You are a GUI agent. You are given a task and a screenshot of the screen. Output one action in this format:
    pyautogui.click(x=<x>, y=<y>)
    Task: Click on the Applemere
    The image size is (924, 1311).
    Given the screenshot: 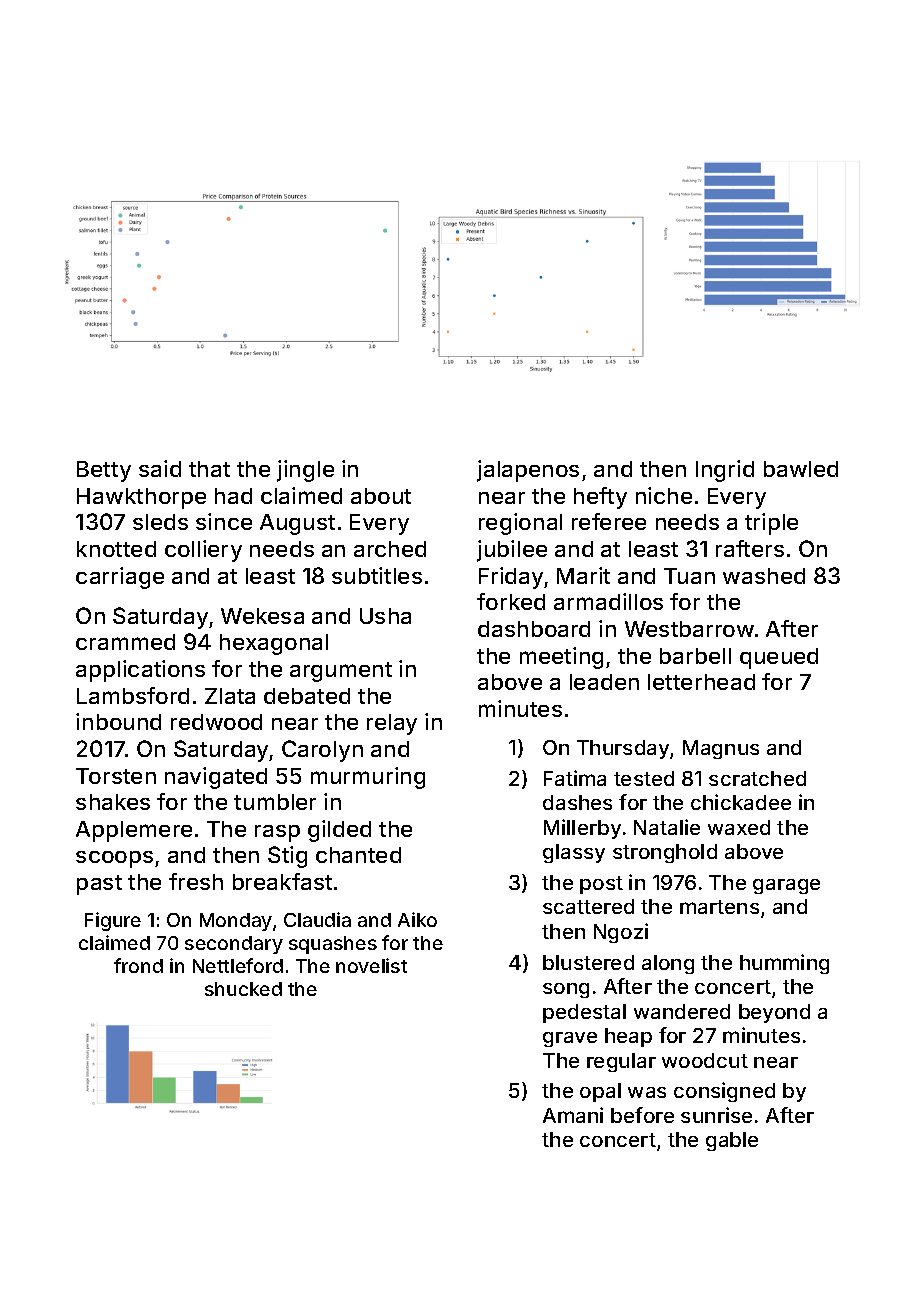 What is the action you would take?
    pyautogui.click(x=134, y=831)
